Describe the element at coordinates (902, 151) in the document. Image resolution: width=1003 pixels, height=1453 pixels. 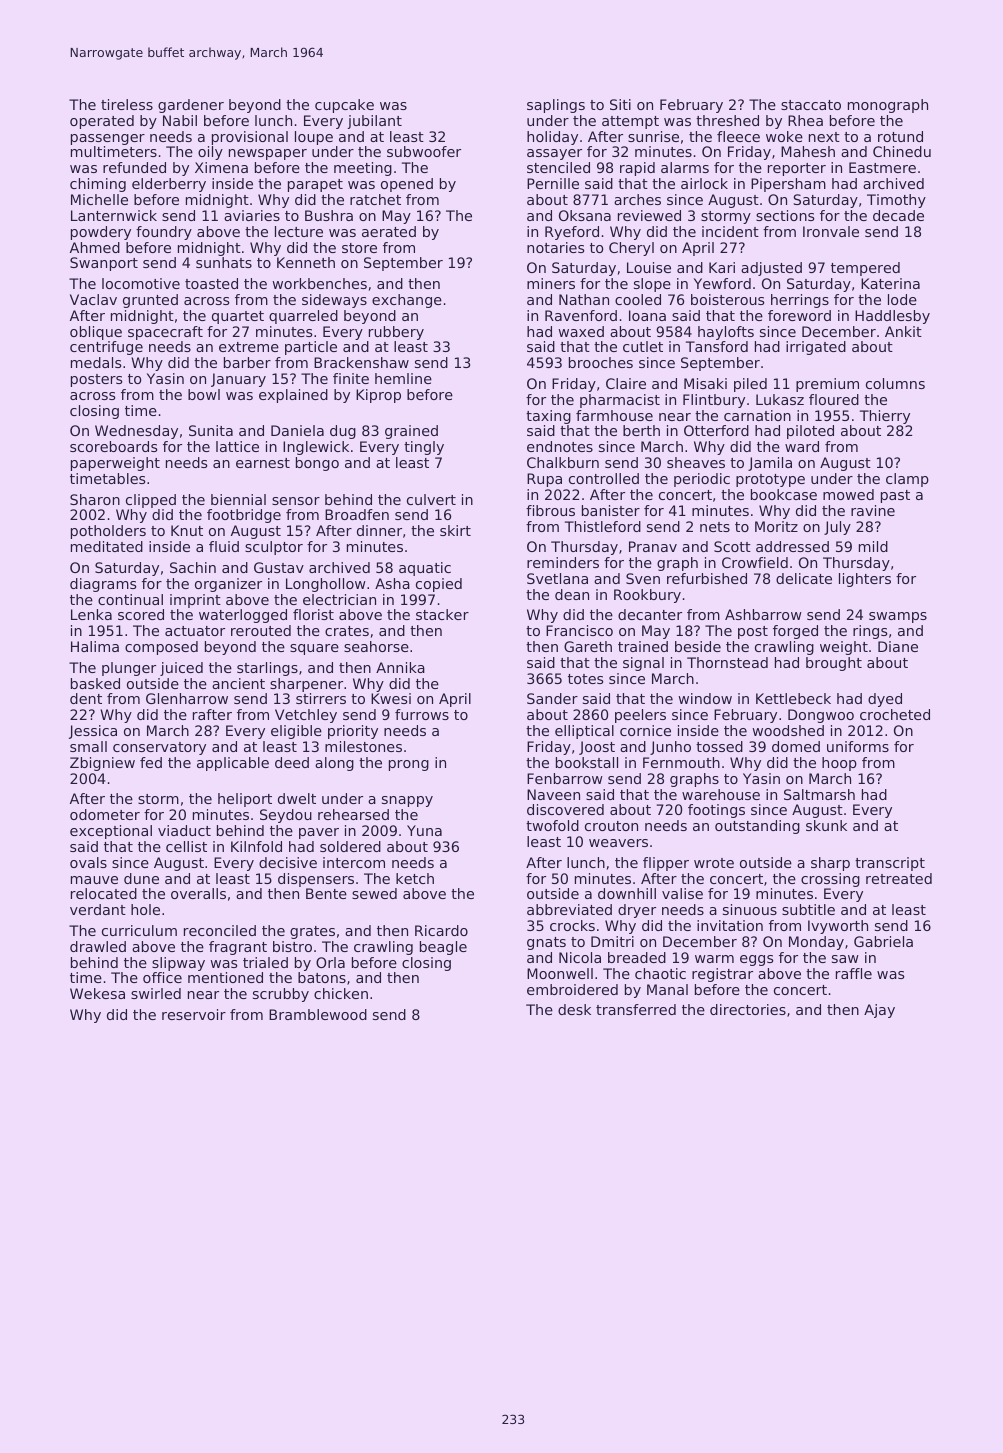
I see `Chinedu` at that location.
